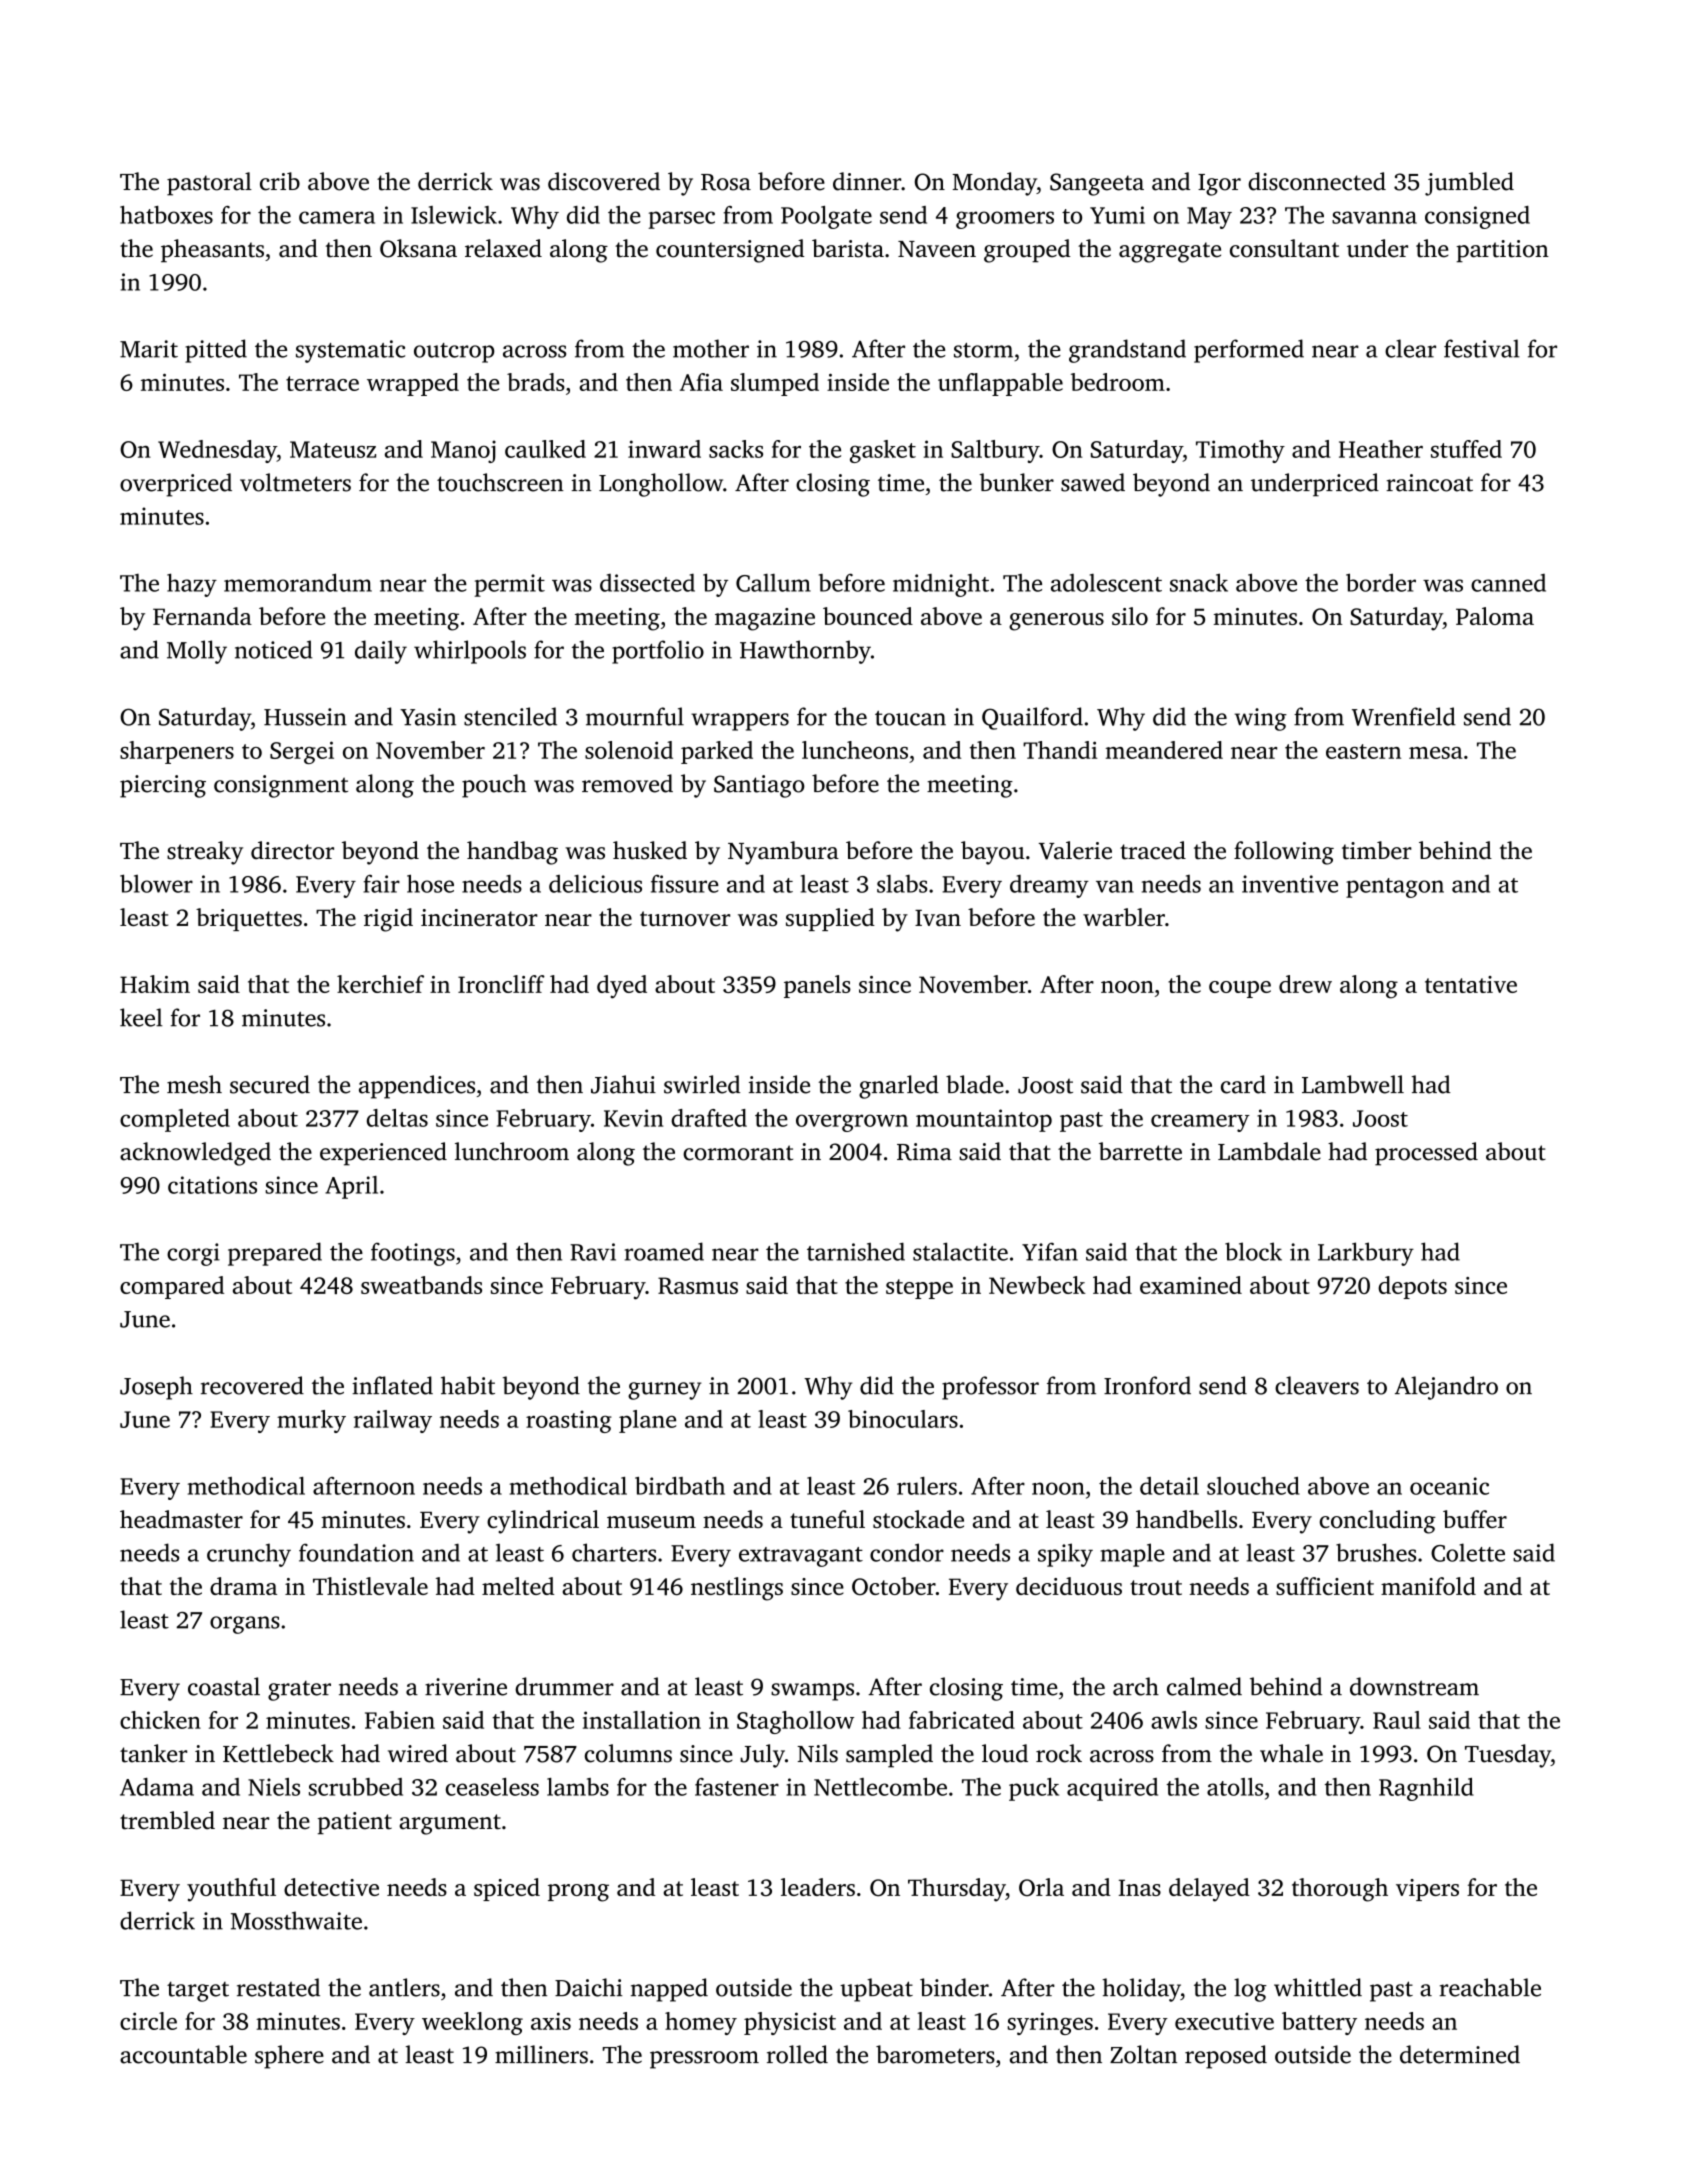 This document has width=1683, height=2178. What do you see at coordinates (1377, 850) in the document?
I see `timber` at bounding box center [1377, 850].
